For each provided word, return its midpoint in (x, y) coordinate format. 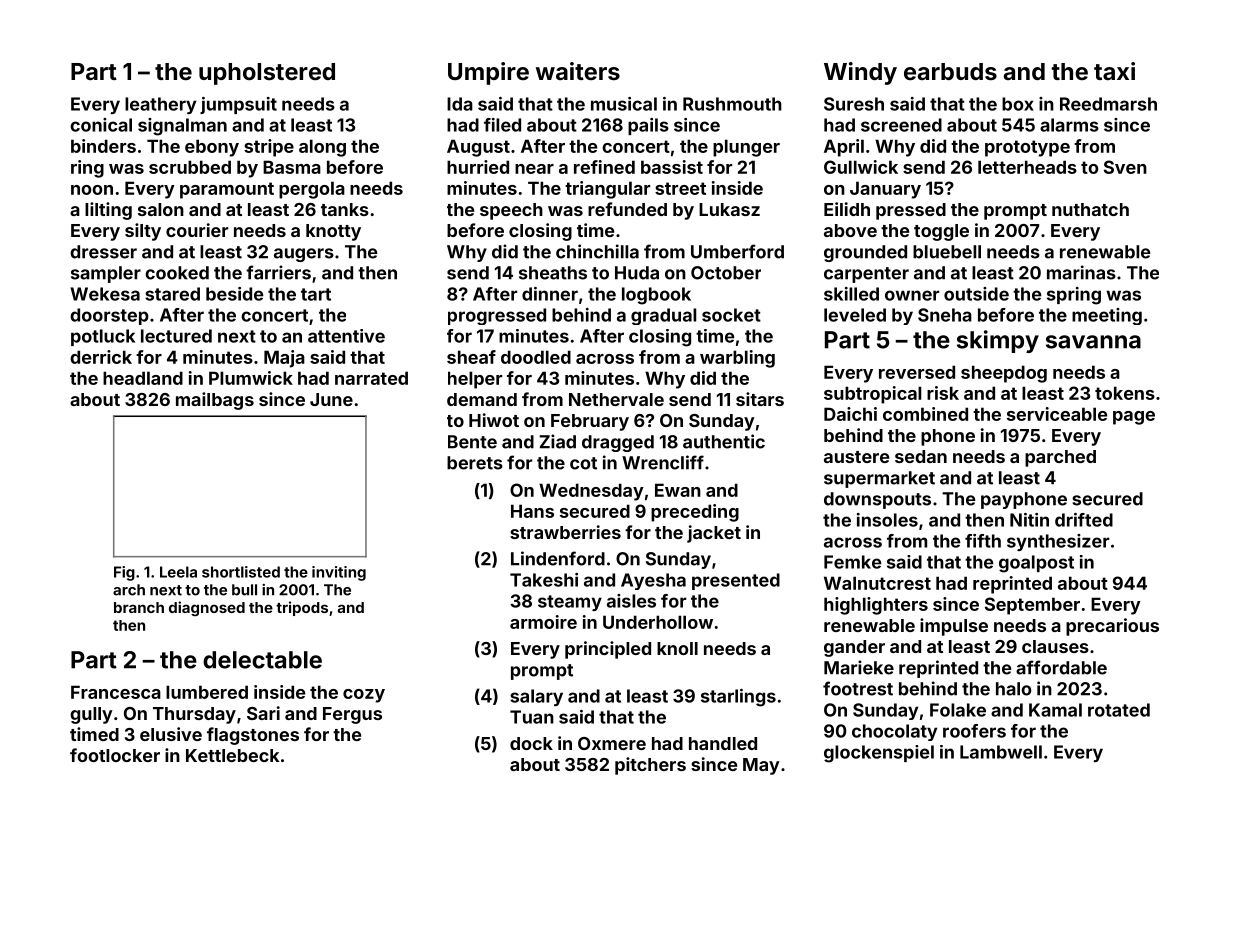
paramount (227, 190)
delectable (262, 660)
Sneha (945, 315)
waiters (578, 71)
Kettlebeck (232, 755)
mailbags (215, 401)
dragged (618, 443)
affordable (1061, 667)
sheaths (553, 273)
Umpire (488, 73)
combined (925, 414)
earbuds (950, 71)
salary (536, 697)
